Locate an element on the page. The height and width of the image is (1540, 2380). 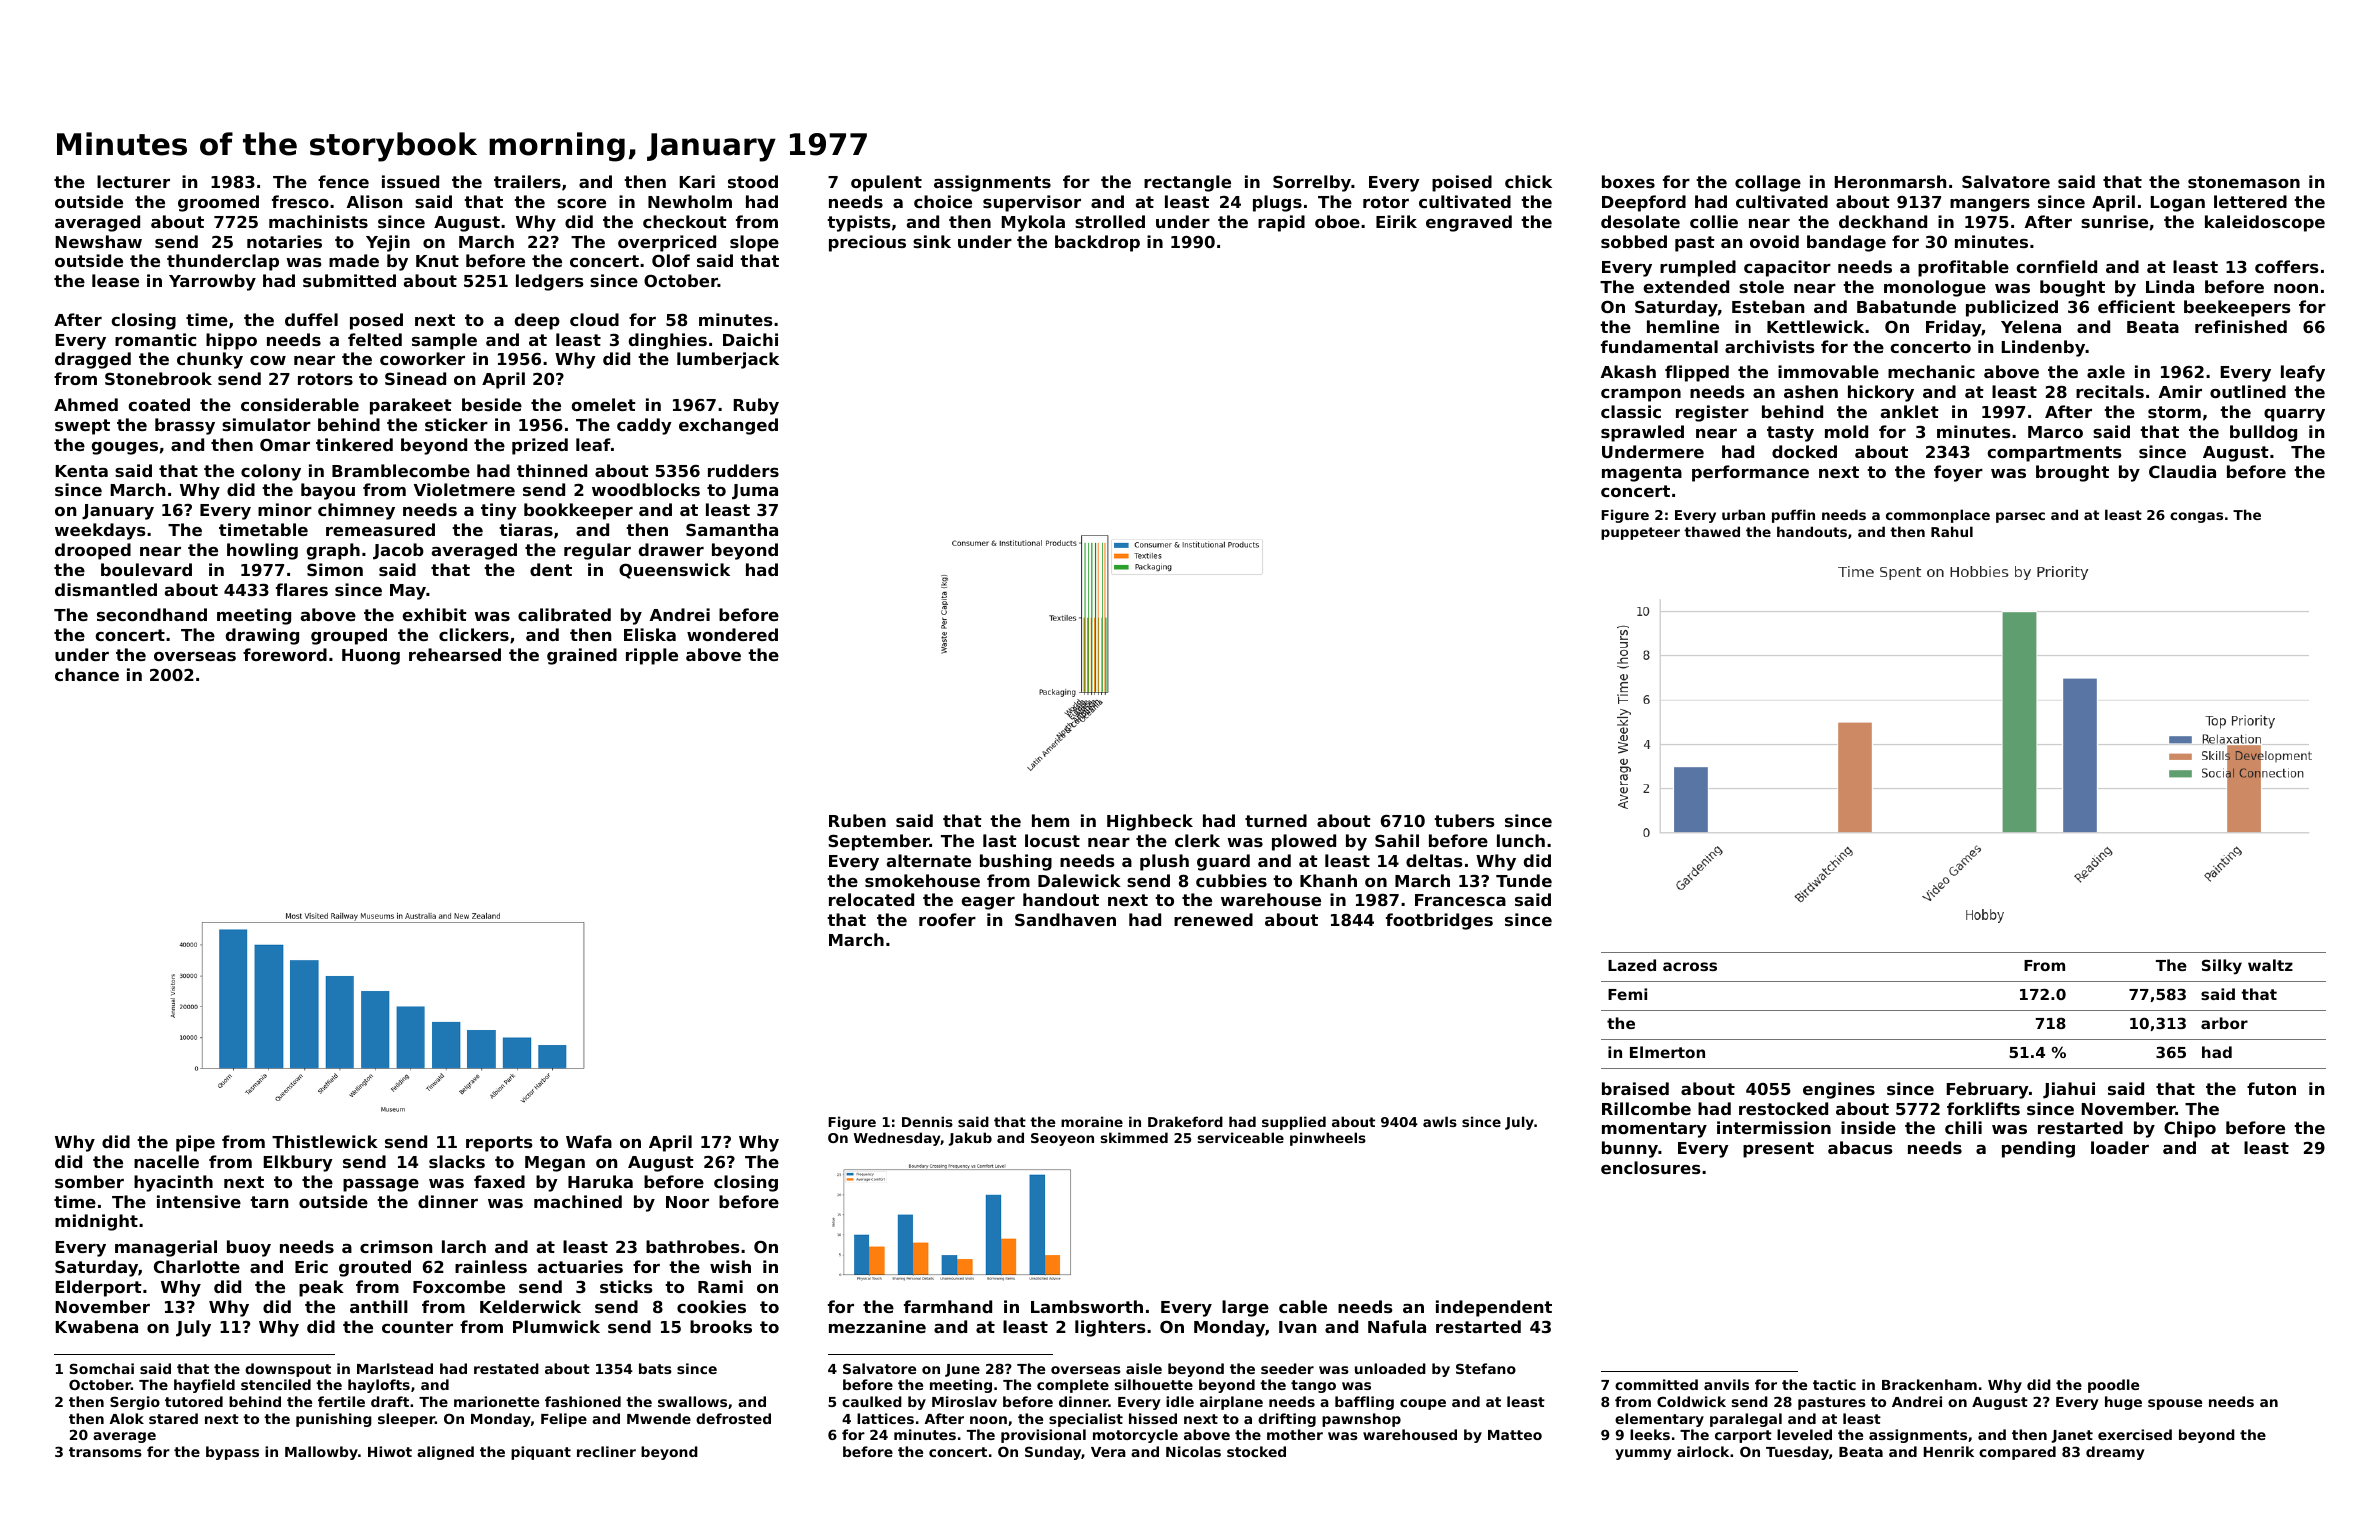
stonemason is located at coordinates (2244, 182).
